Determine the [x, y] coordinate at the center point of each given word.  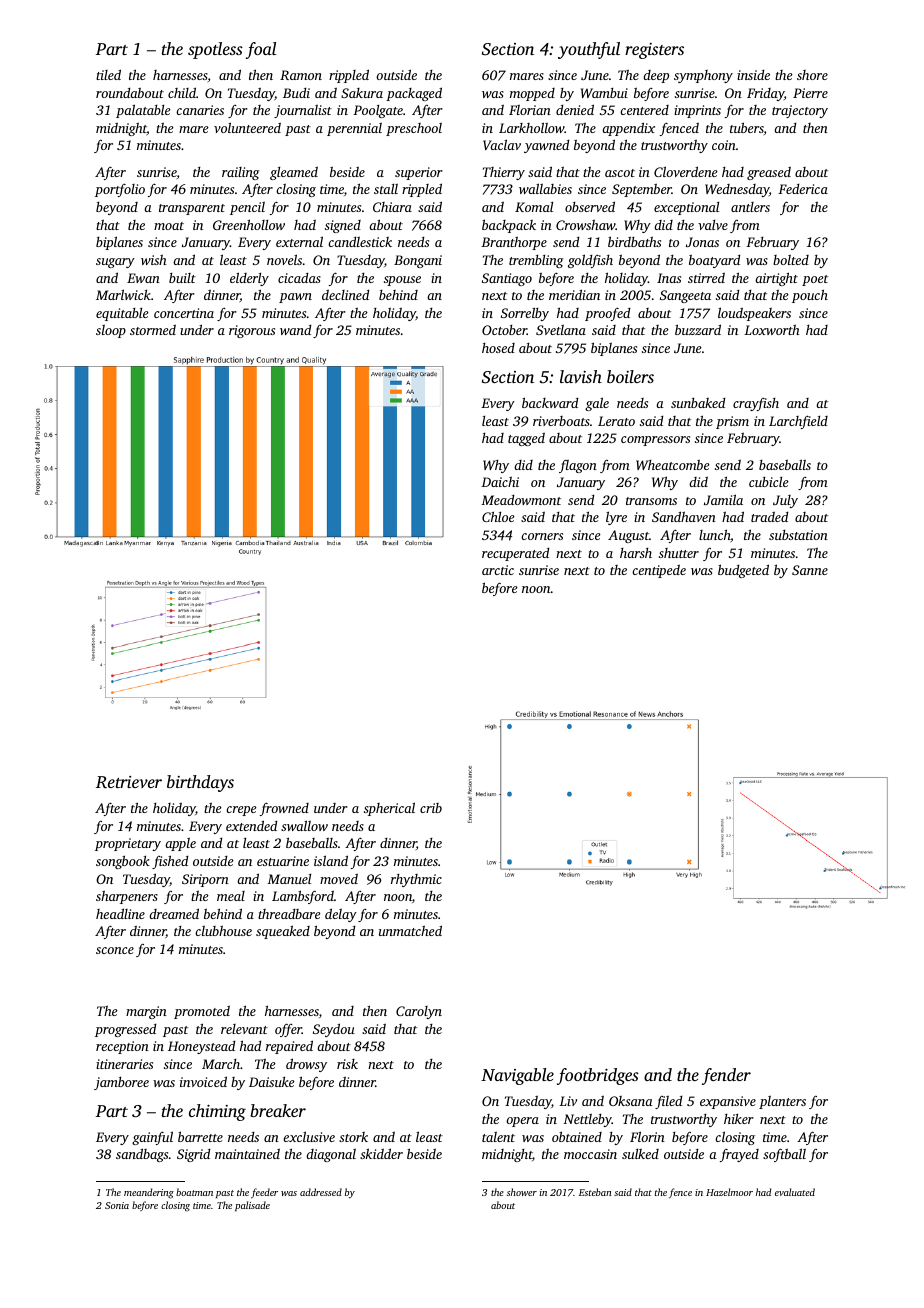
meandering [149, 1193]
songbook [123, 862]
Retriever [129, 782]
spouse [402, 281]
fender [726, 1076]
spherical [389, 809]
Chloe [498, 516]
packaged [414, 94]
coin [724, 145]
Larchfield [798, 422]
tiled [108, 74]
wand [295, 330]
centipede [659, 571]
